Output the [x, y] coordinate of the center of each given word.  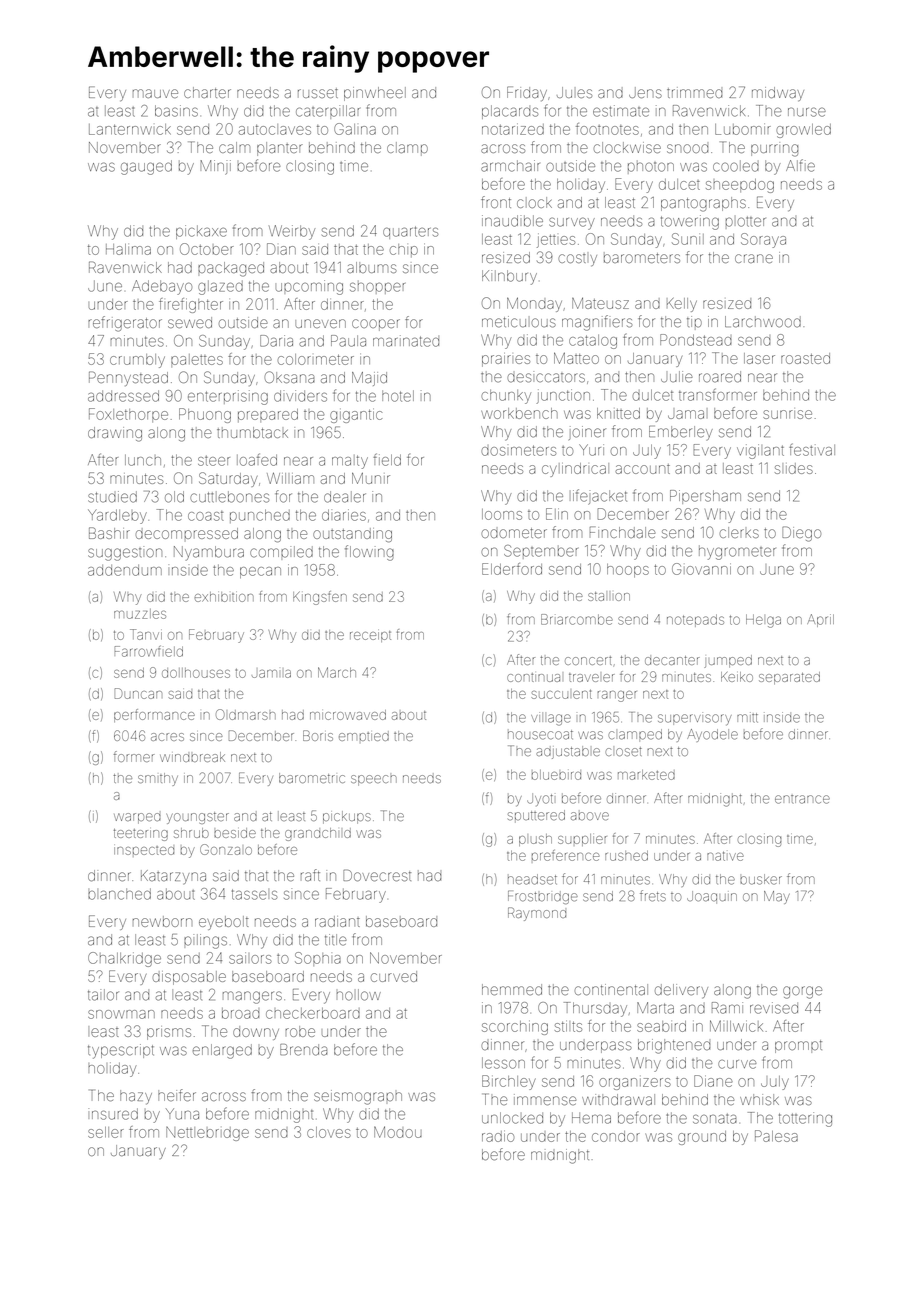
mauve [155, 93]
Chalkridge [124, 959]
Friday [527, 93]
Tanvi [146, 634]
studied [112, 497]
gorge [802, 992]
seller [106, 1132]
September [541, 552]
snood [687, 148]
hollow [358, 995]
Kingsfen [320, 598]
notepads [695, 620]
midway [778, 94]
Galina [355, 129]
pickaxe [201, 232]
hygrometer [737, 552]
